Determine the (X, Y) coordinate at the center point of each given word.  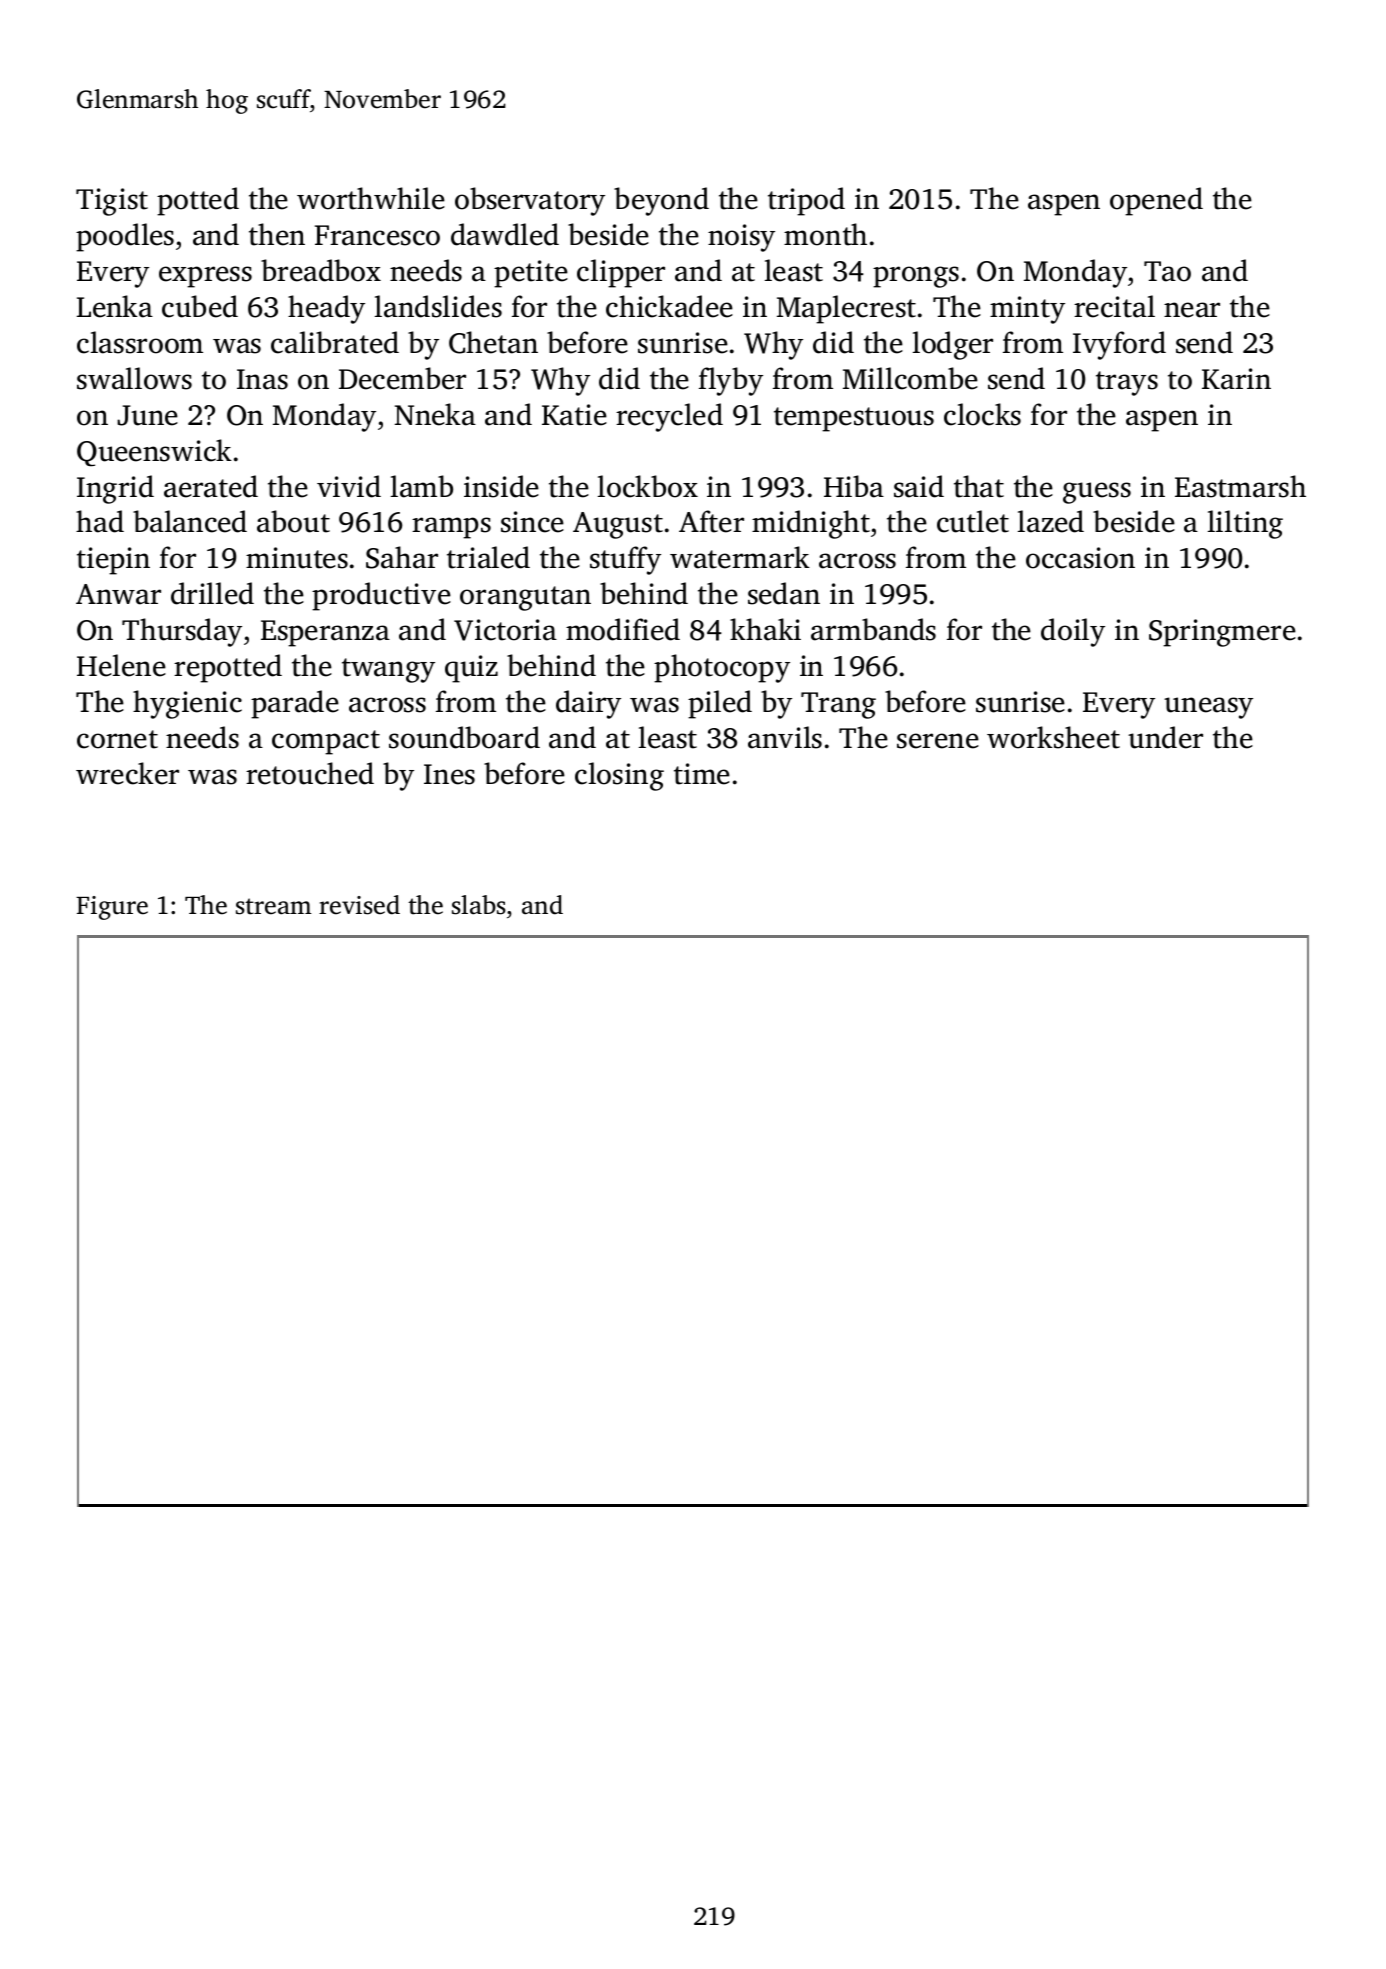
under (1165, 737)
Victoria (505, 630)
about (293, 521)
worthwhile (371, 198)
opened (1156, 201)
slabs (479, 905)
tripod (806, 201)
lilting (1245, 524)
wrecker (127, 773)
